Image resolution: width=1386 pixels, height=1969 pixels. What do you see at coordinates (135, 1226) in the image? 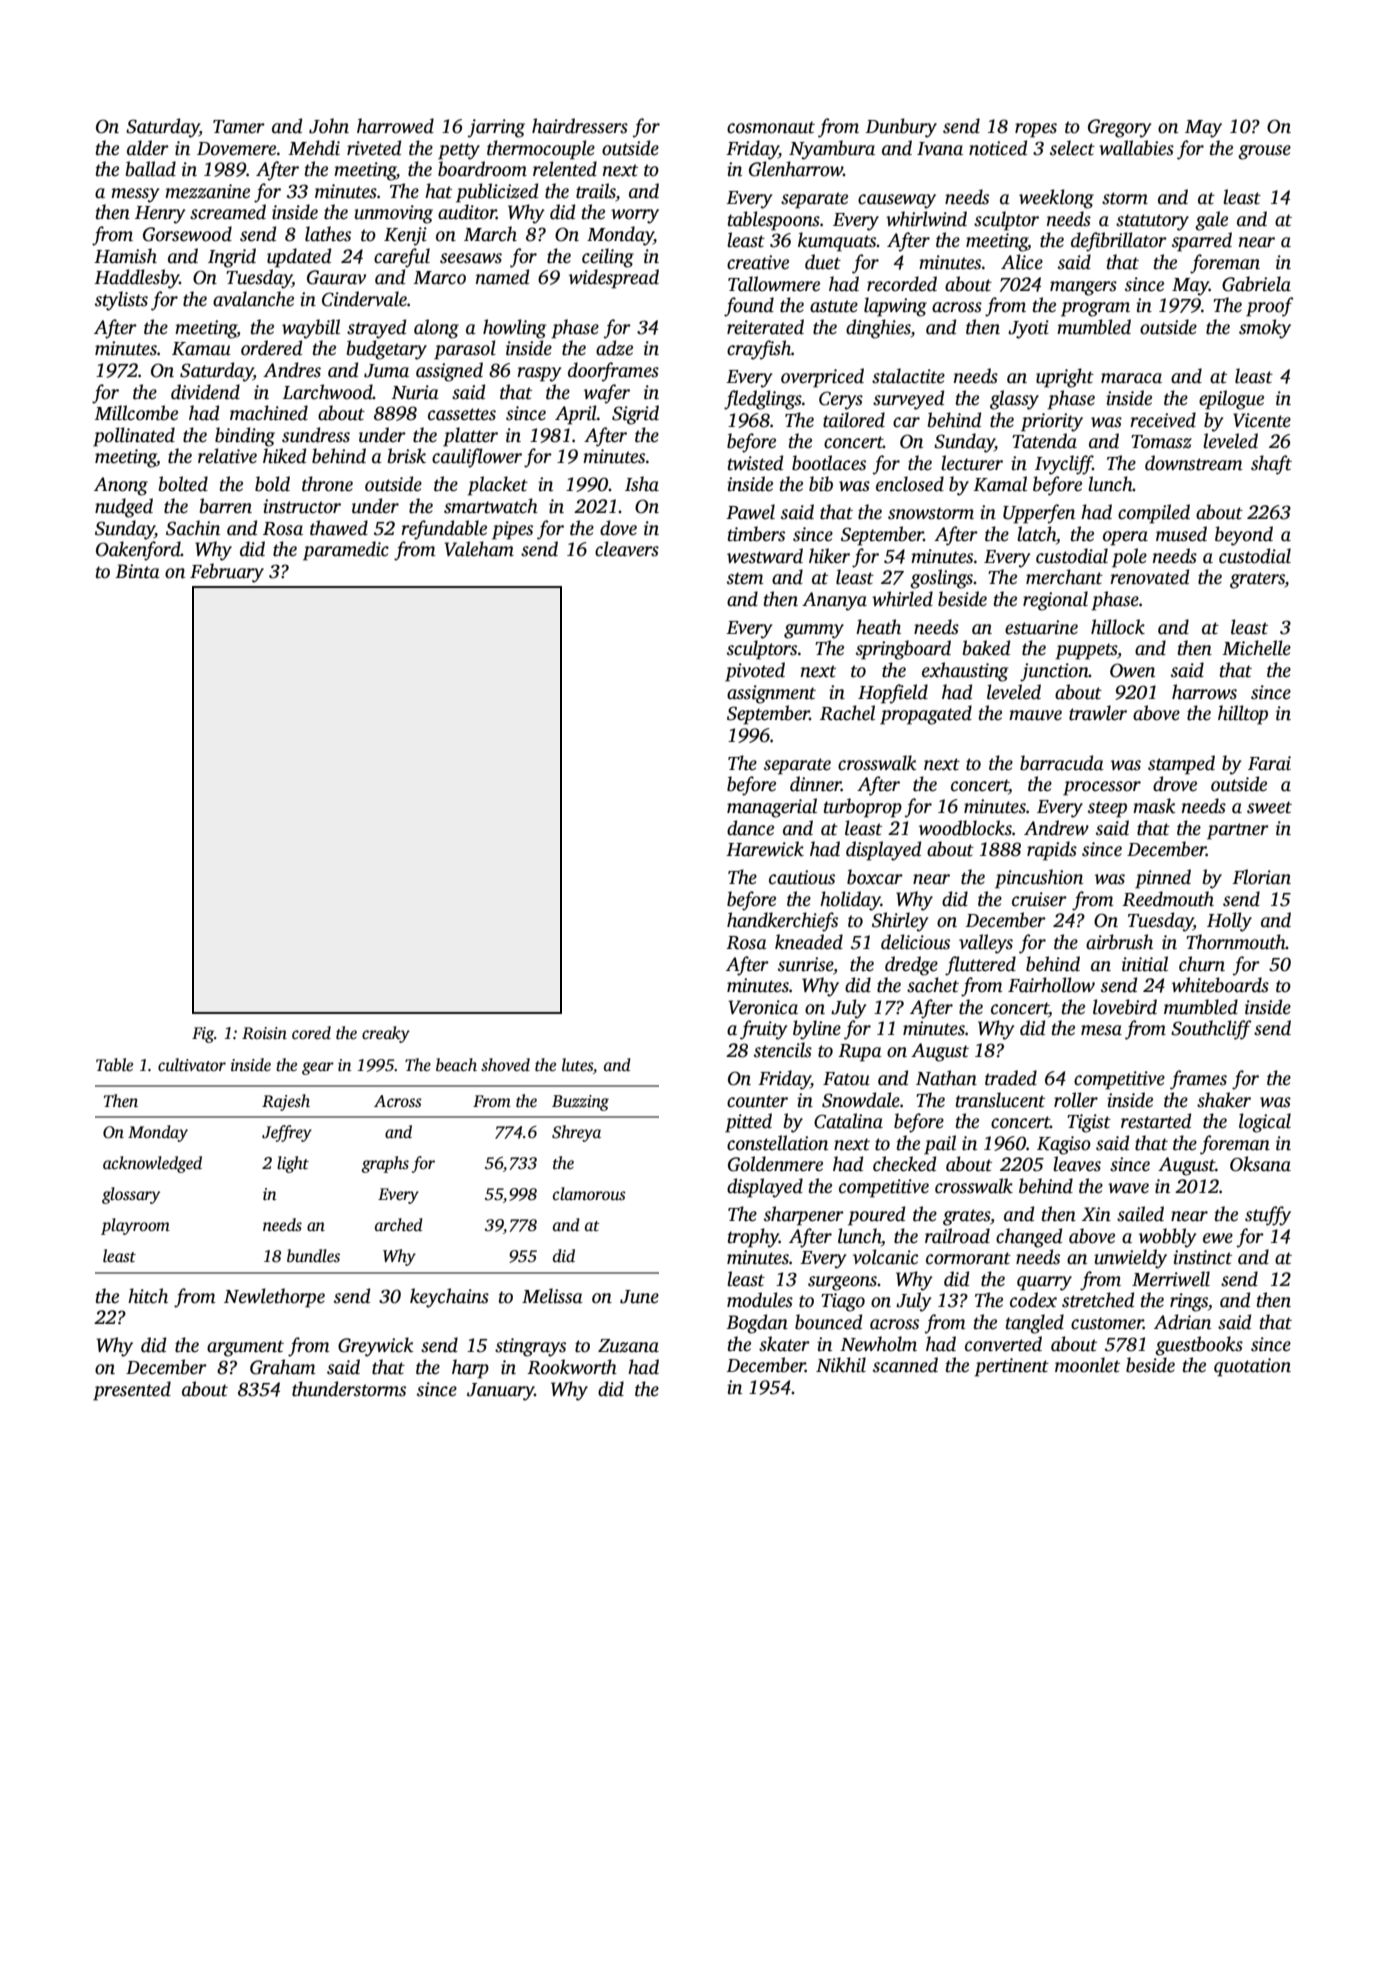
I see `playroom` at bounding box center [135, 1226].
